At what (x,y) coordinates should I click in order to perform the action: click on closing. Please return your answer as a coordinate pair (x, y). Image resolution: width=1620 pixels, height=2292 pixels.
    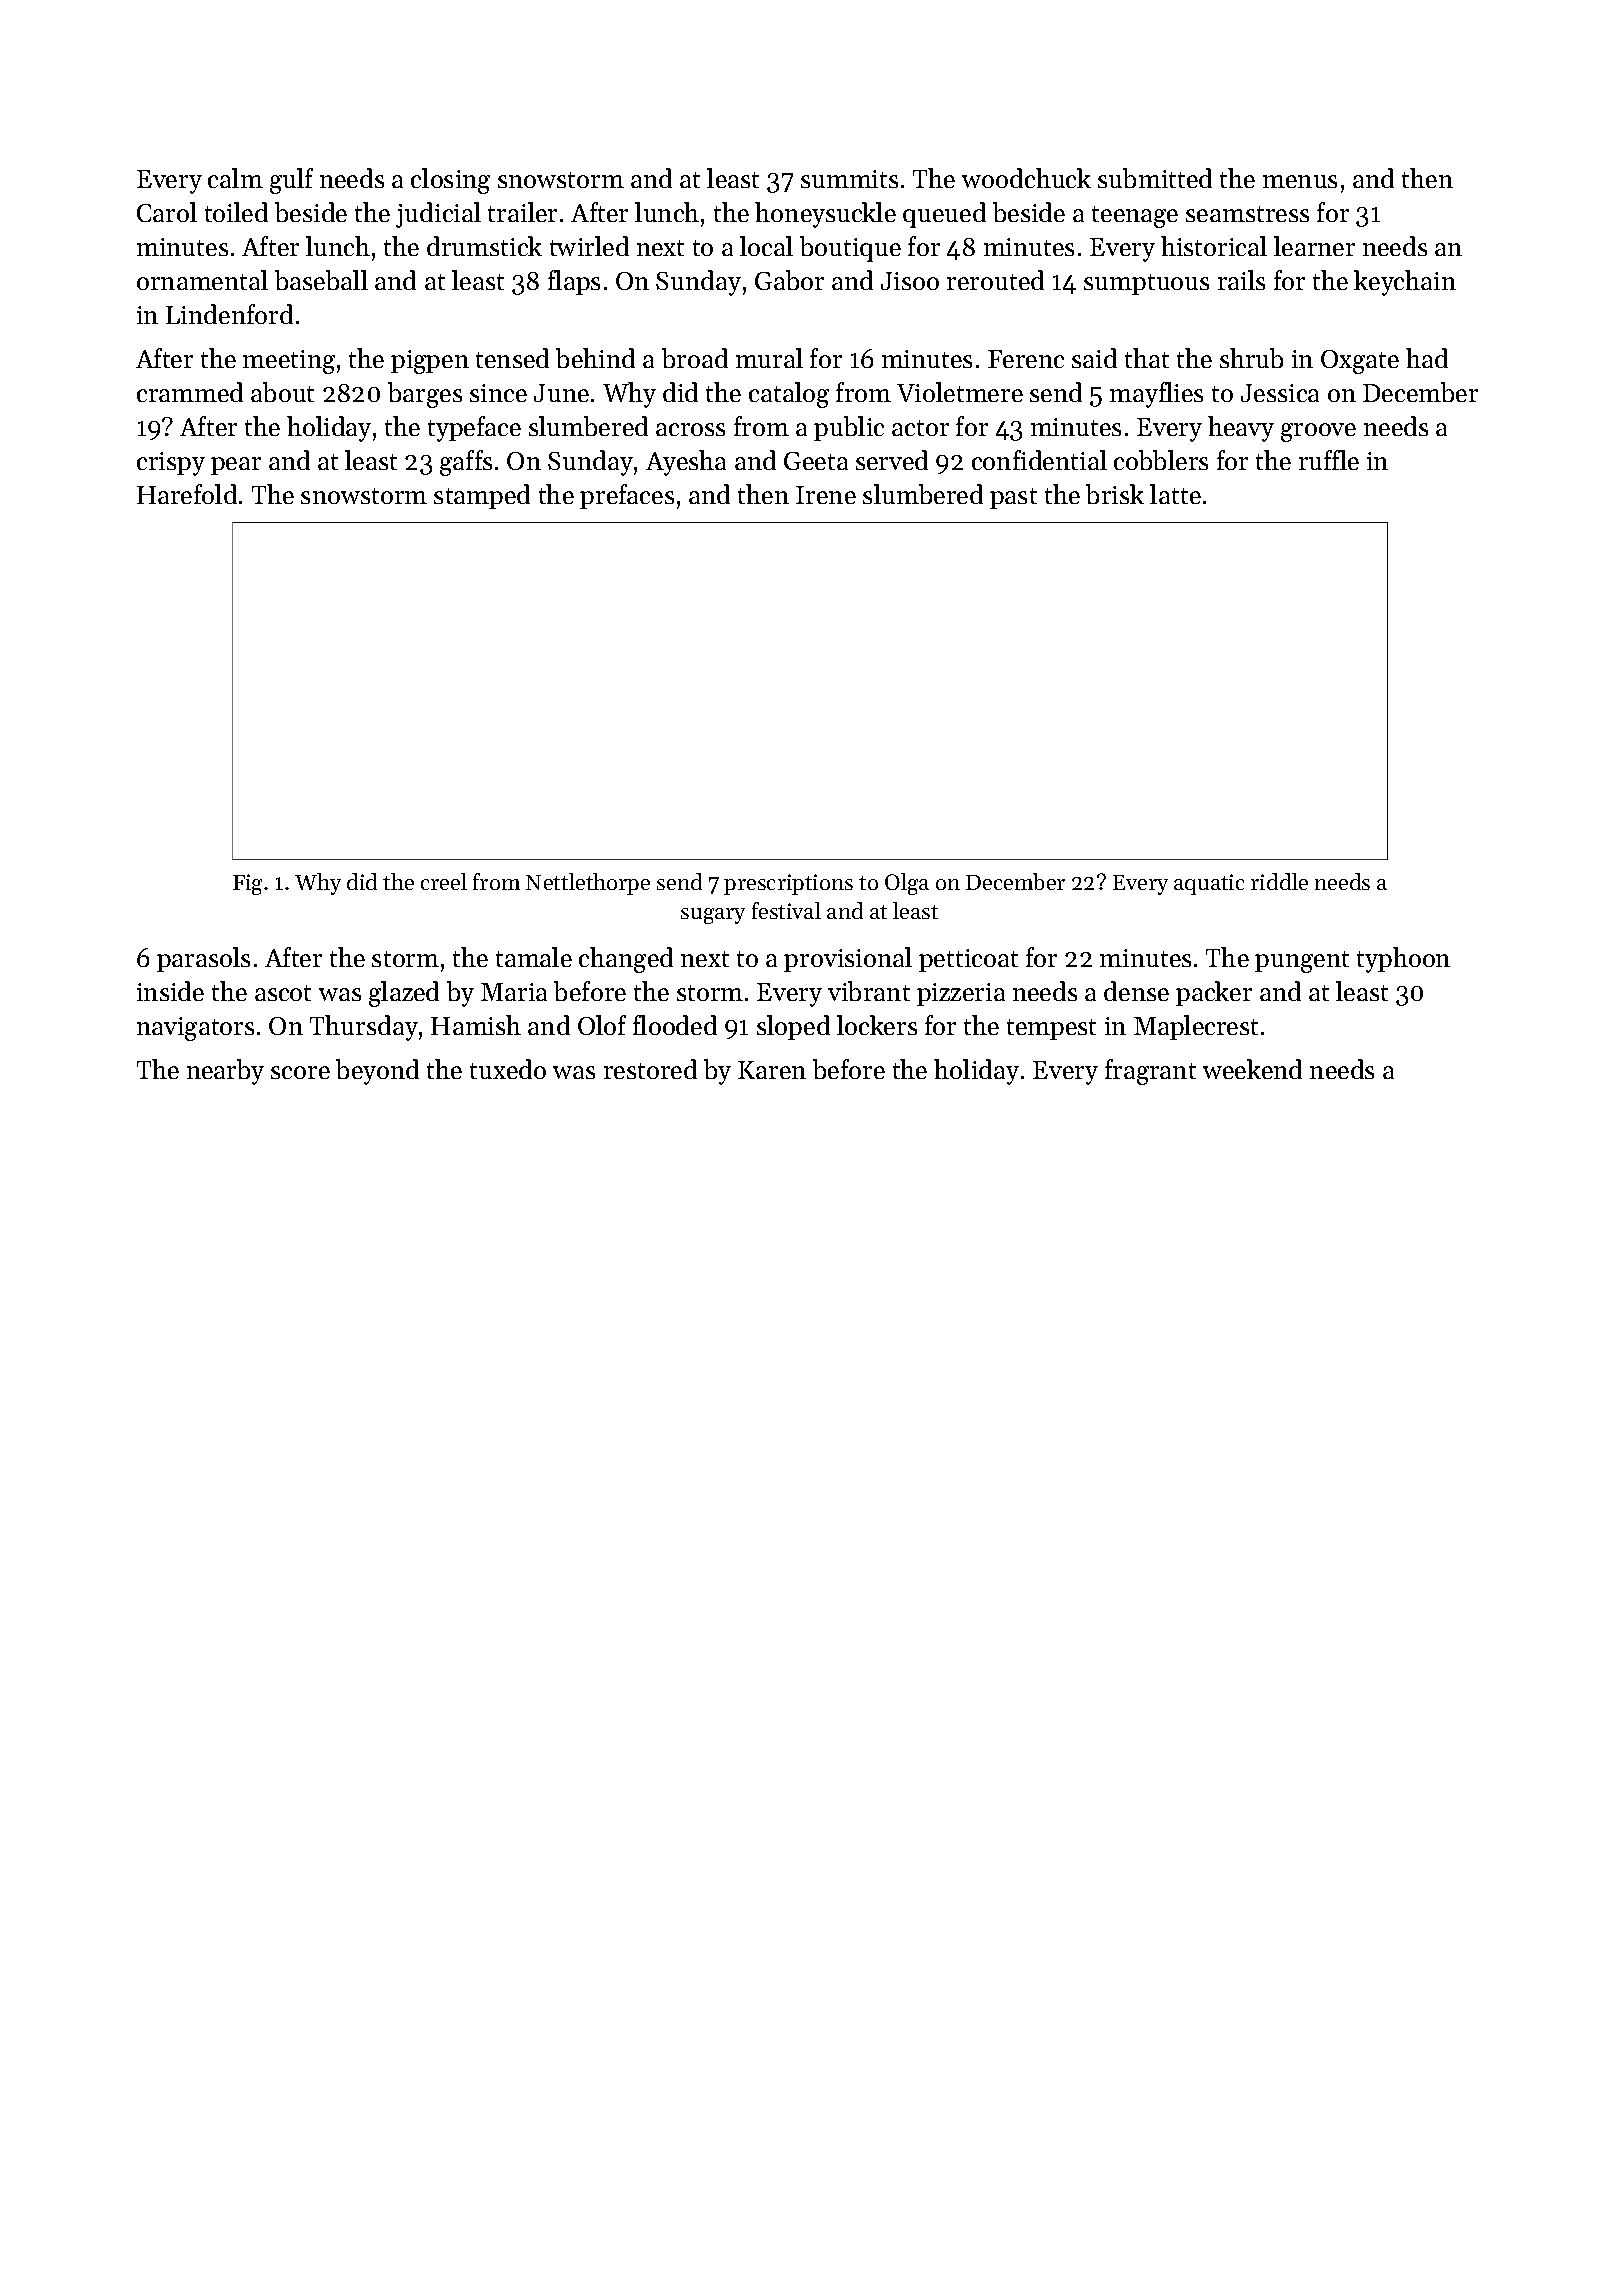
    Looking at the image, I should click on (450, 181).
